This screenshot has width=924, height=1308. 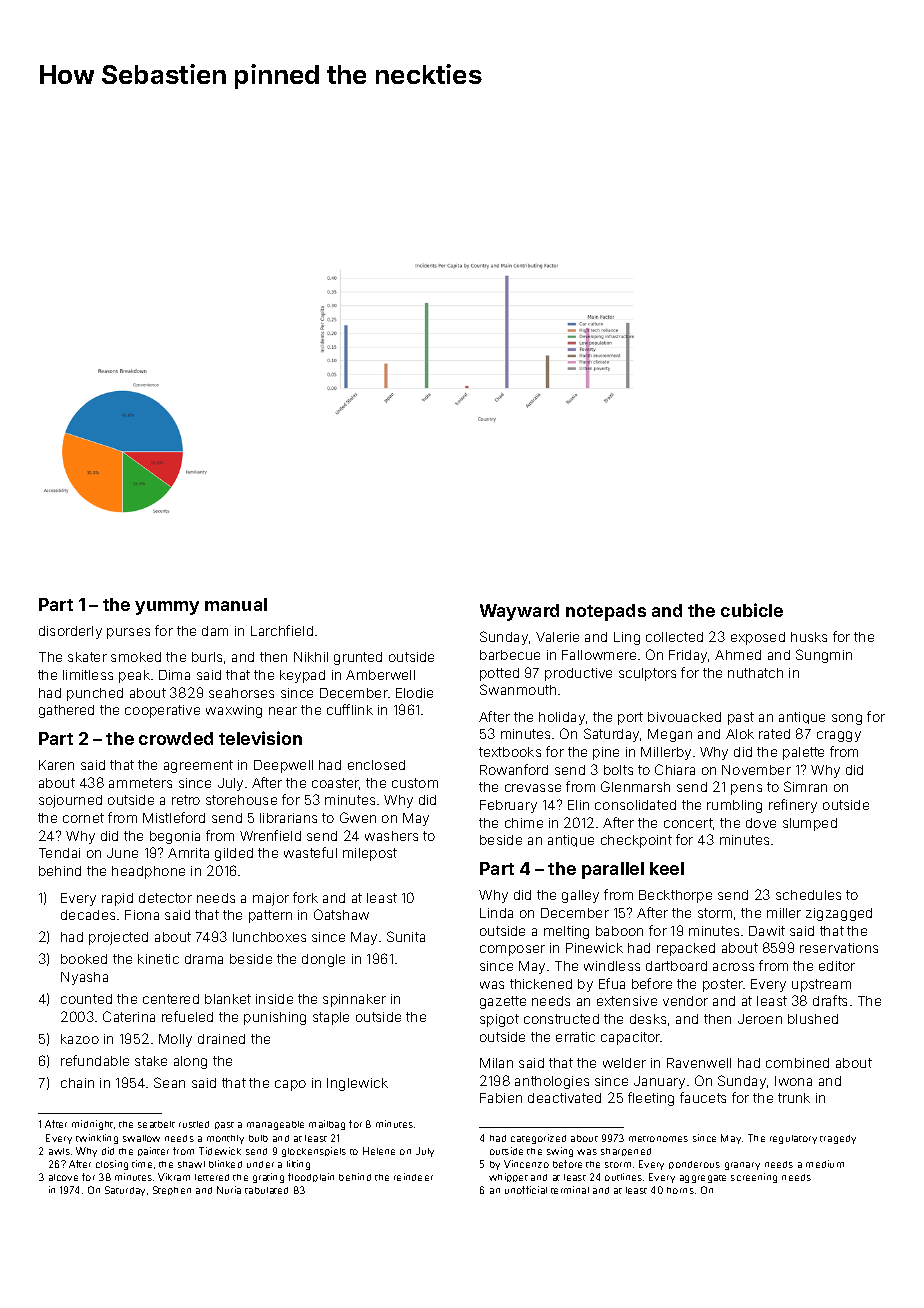 I want to click on refueled, so click(x=187, y=1016).
